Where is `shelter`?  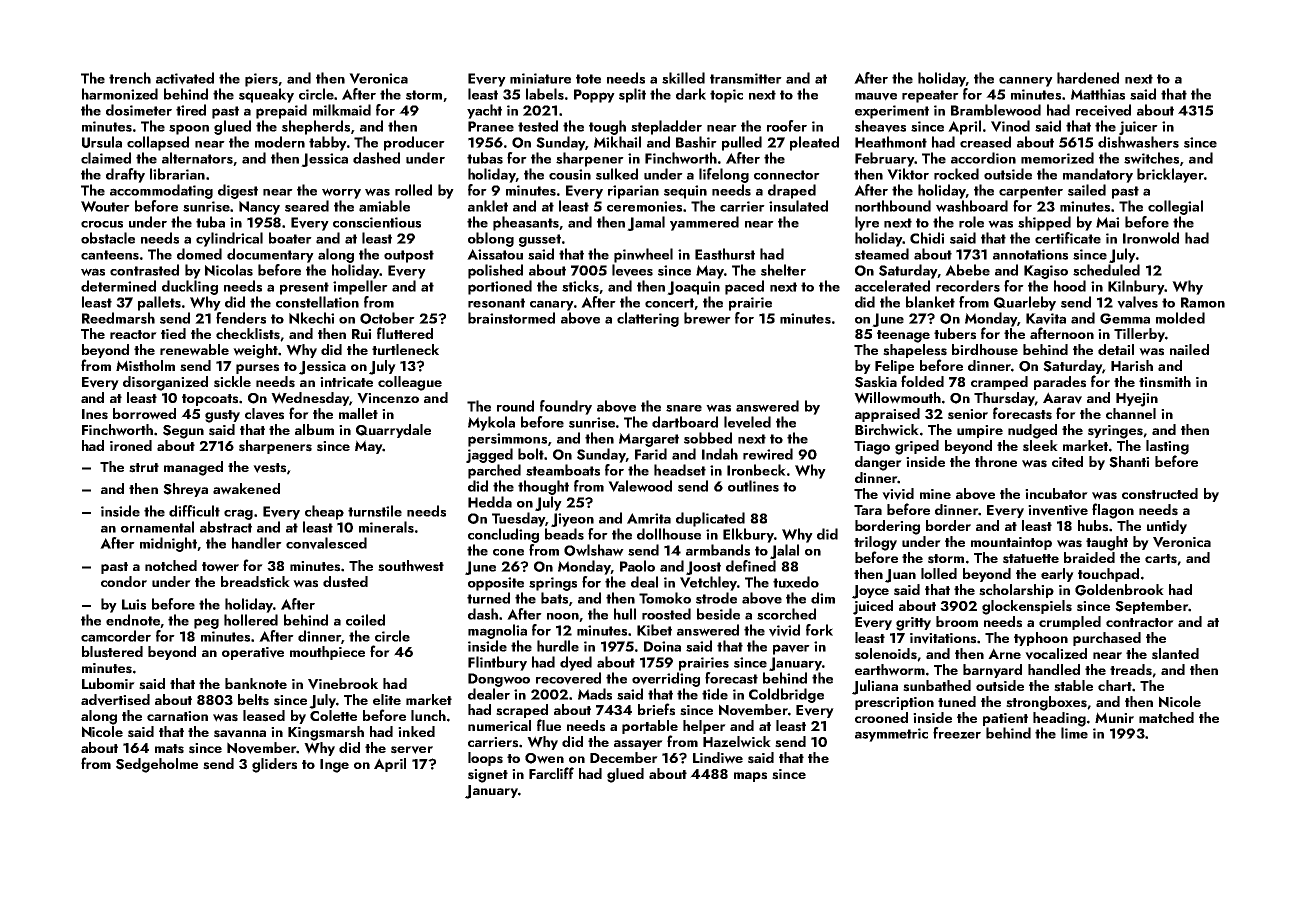
shelter is located at coordinates (783, 270).
